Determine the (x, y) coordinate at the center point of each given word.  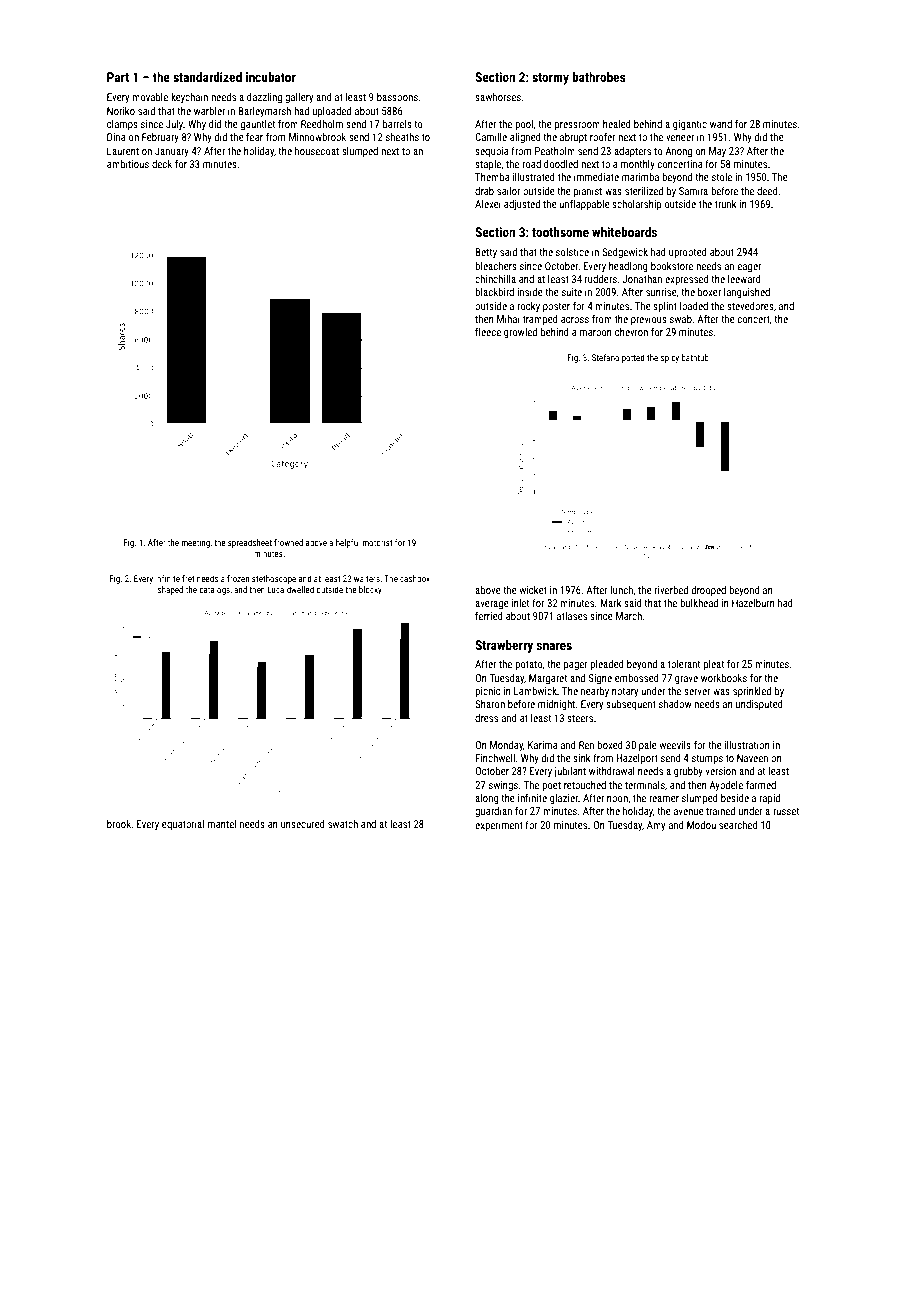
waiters (367, 578)
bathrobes (599, 77)
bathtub (695, 357)
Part (118, 77)
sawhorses (498, 97)
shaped (170, 590)
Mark (611, 603)
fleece (488, 332)
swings (503, 786)
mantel (222, 824)
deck (162, 164)
